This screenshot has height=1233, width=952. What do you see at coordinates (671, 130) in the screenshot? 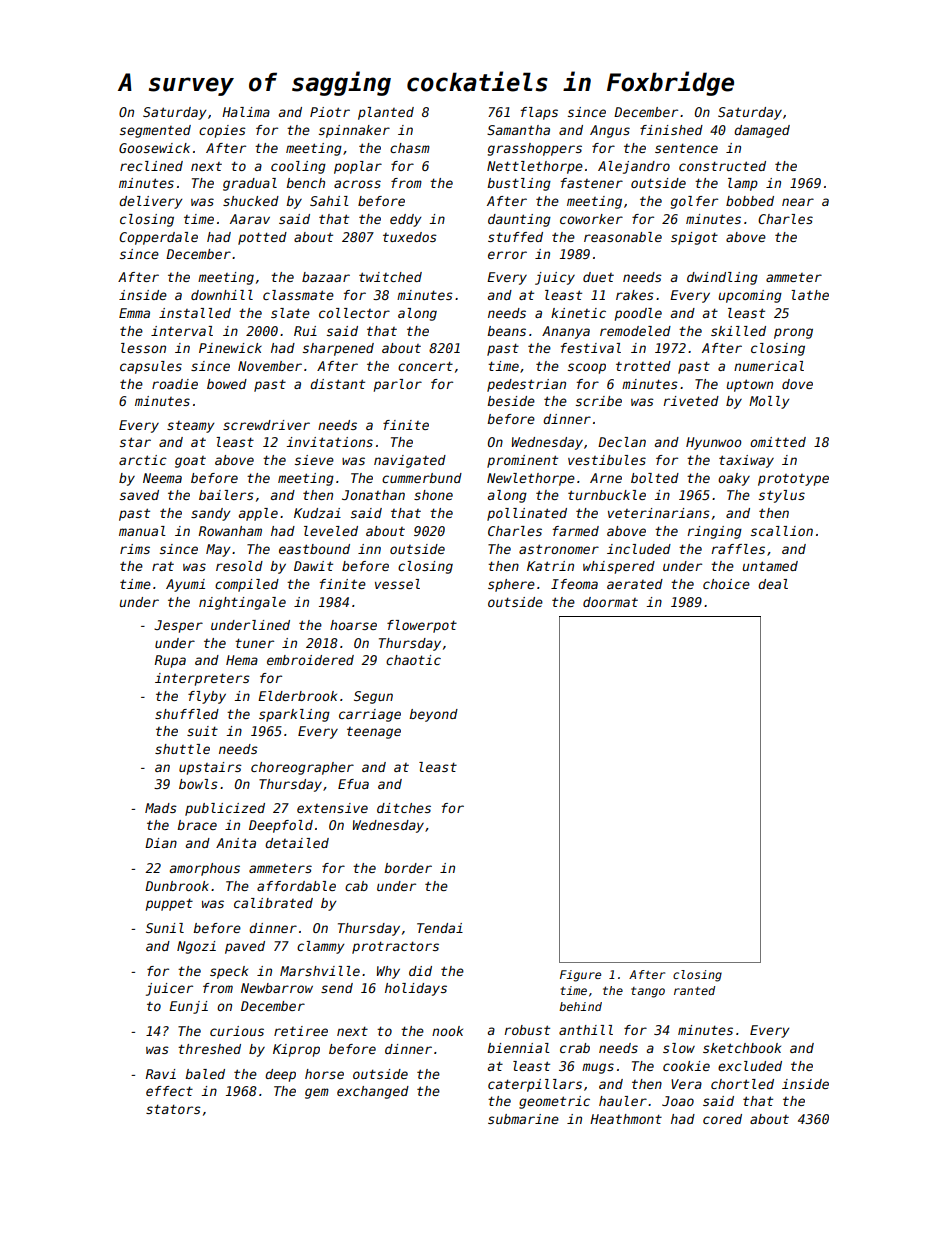
I see `finished` at bounding box center [671, 130].
